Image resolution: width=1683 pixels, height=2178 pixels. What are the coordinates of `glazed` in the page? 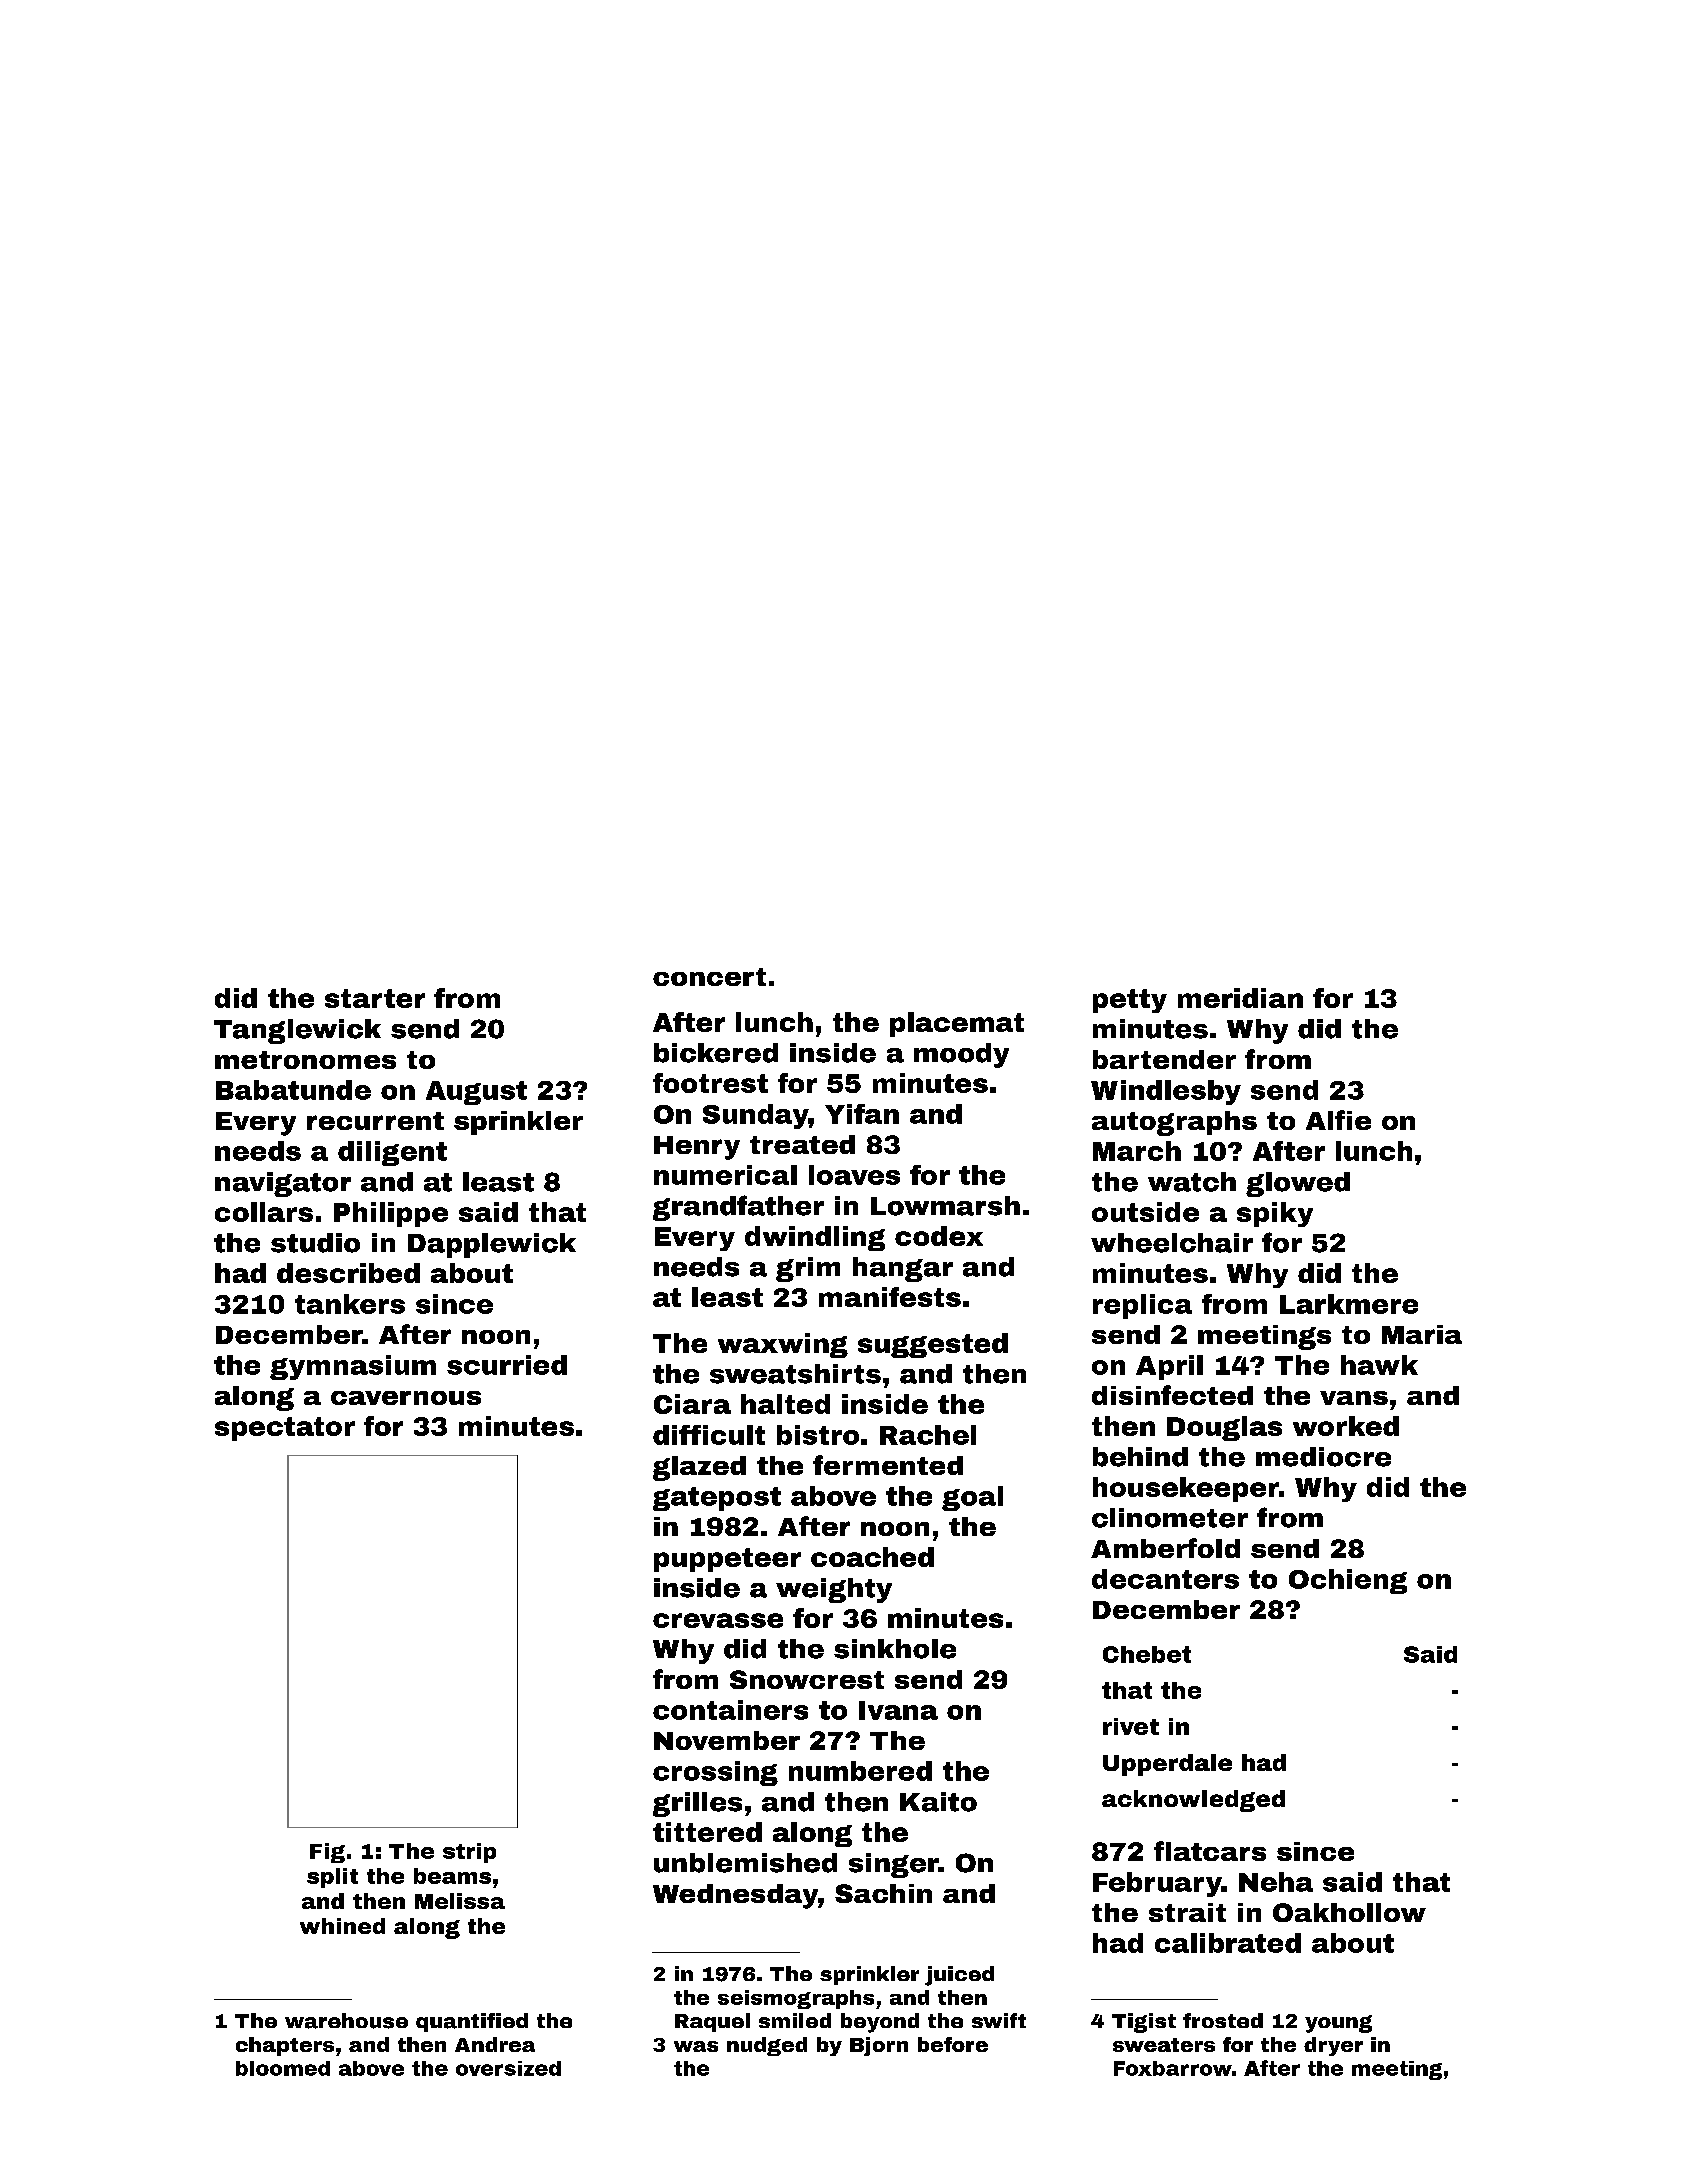 It's located at (699, 1468).
